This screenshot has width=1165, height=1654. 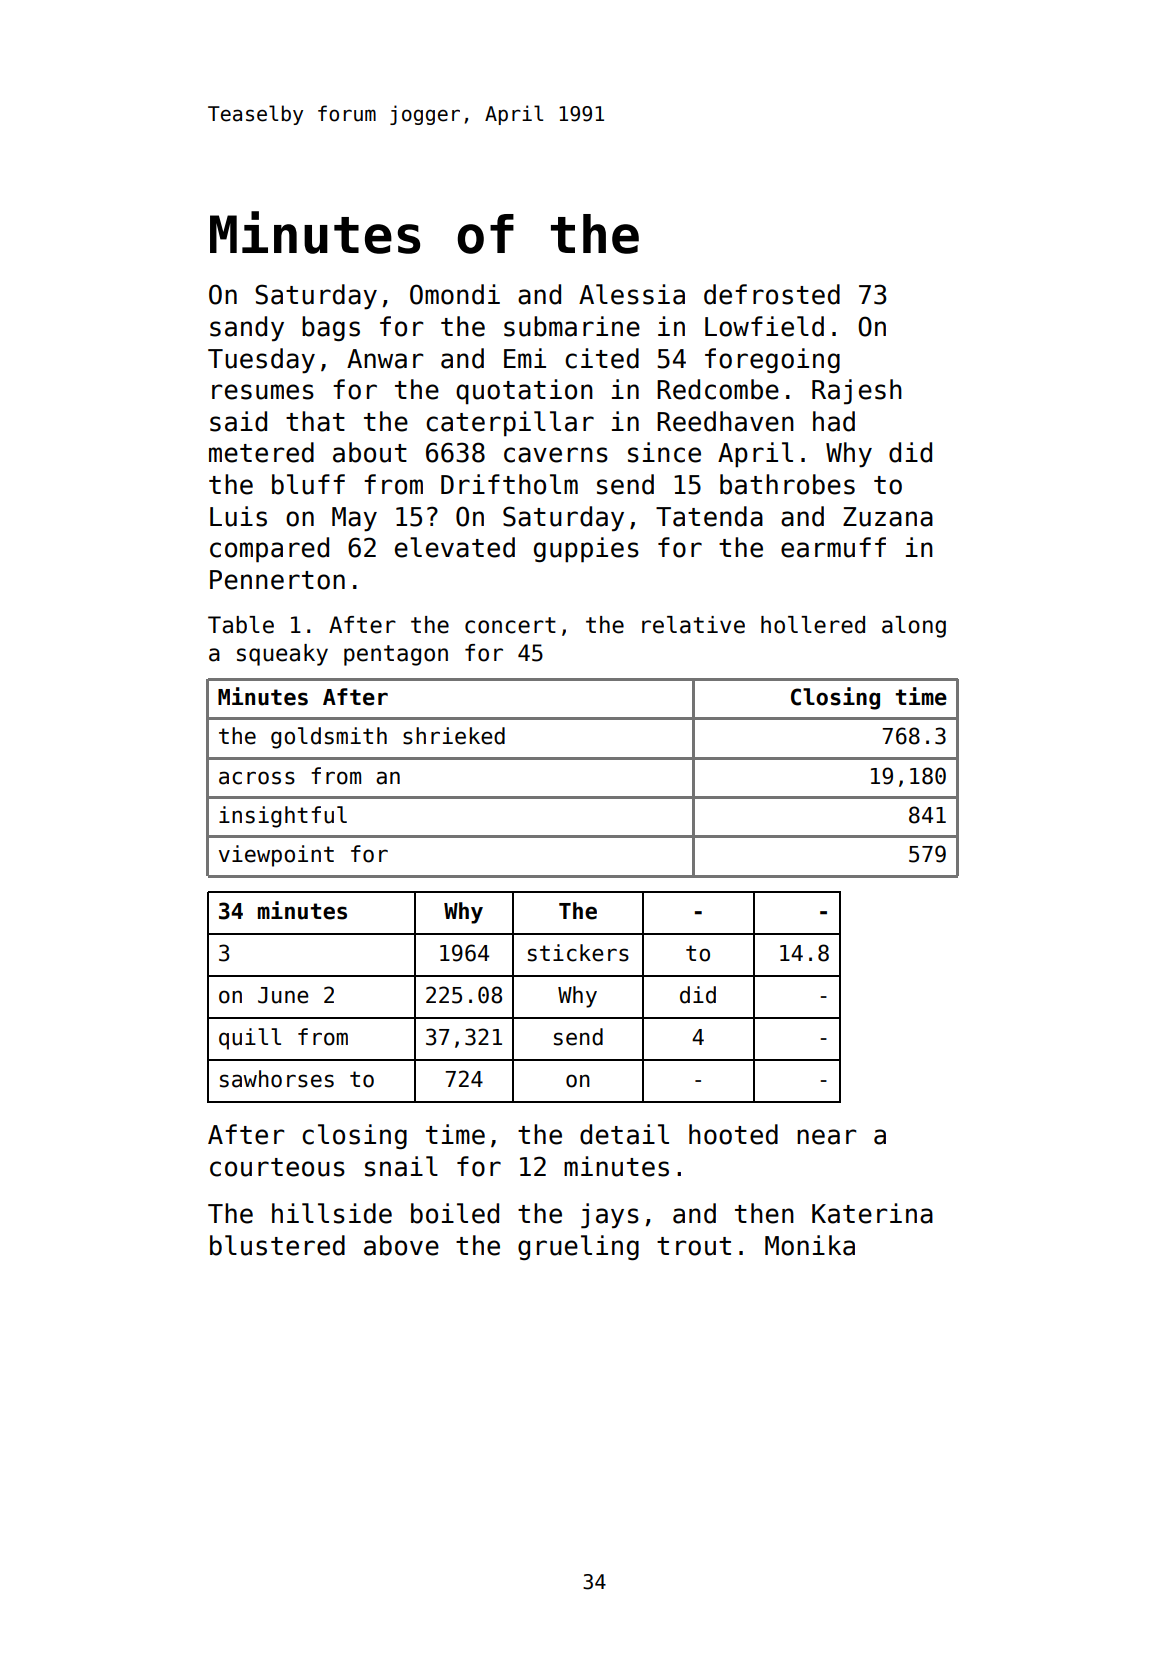 I want to click on snail, so click(x=401, y=1166).
